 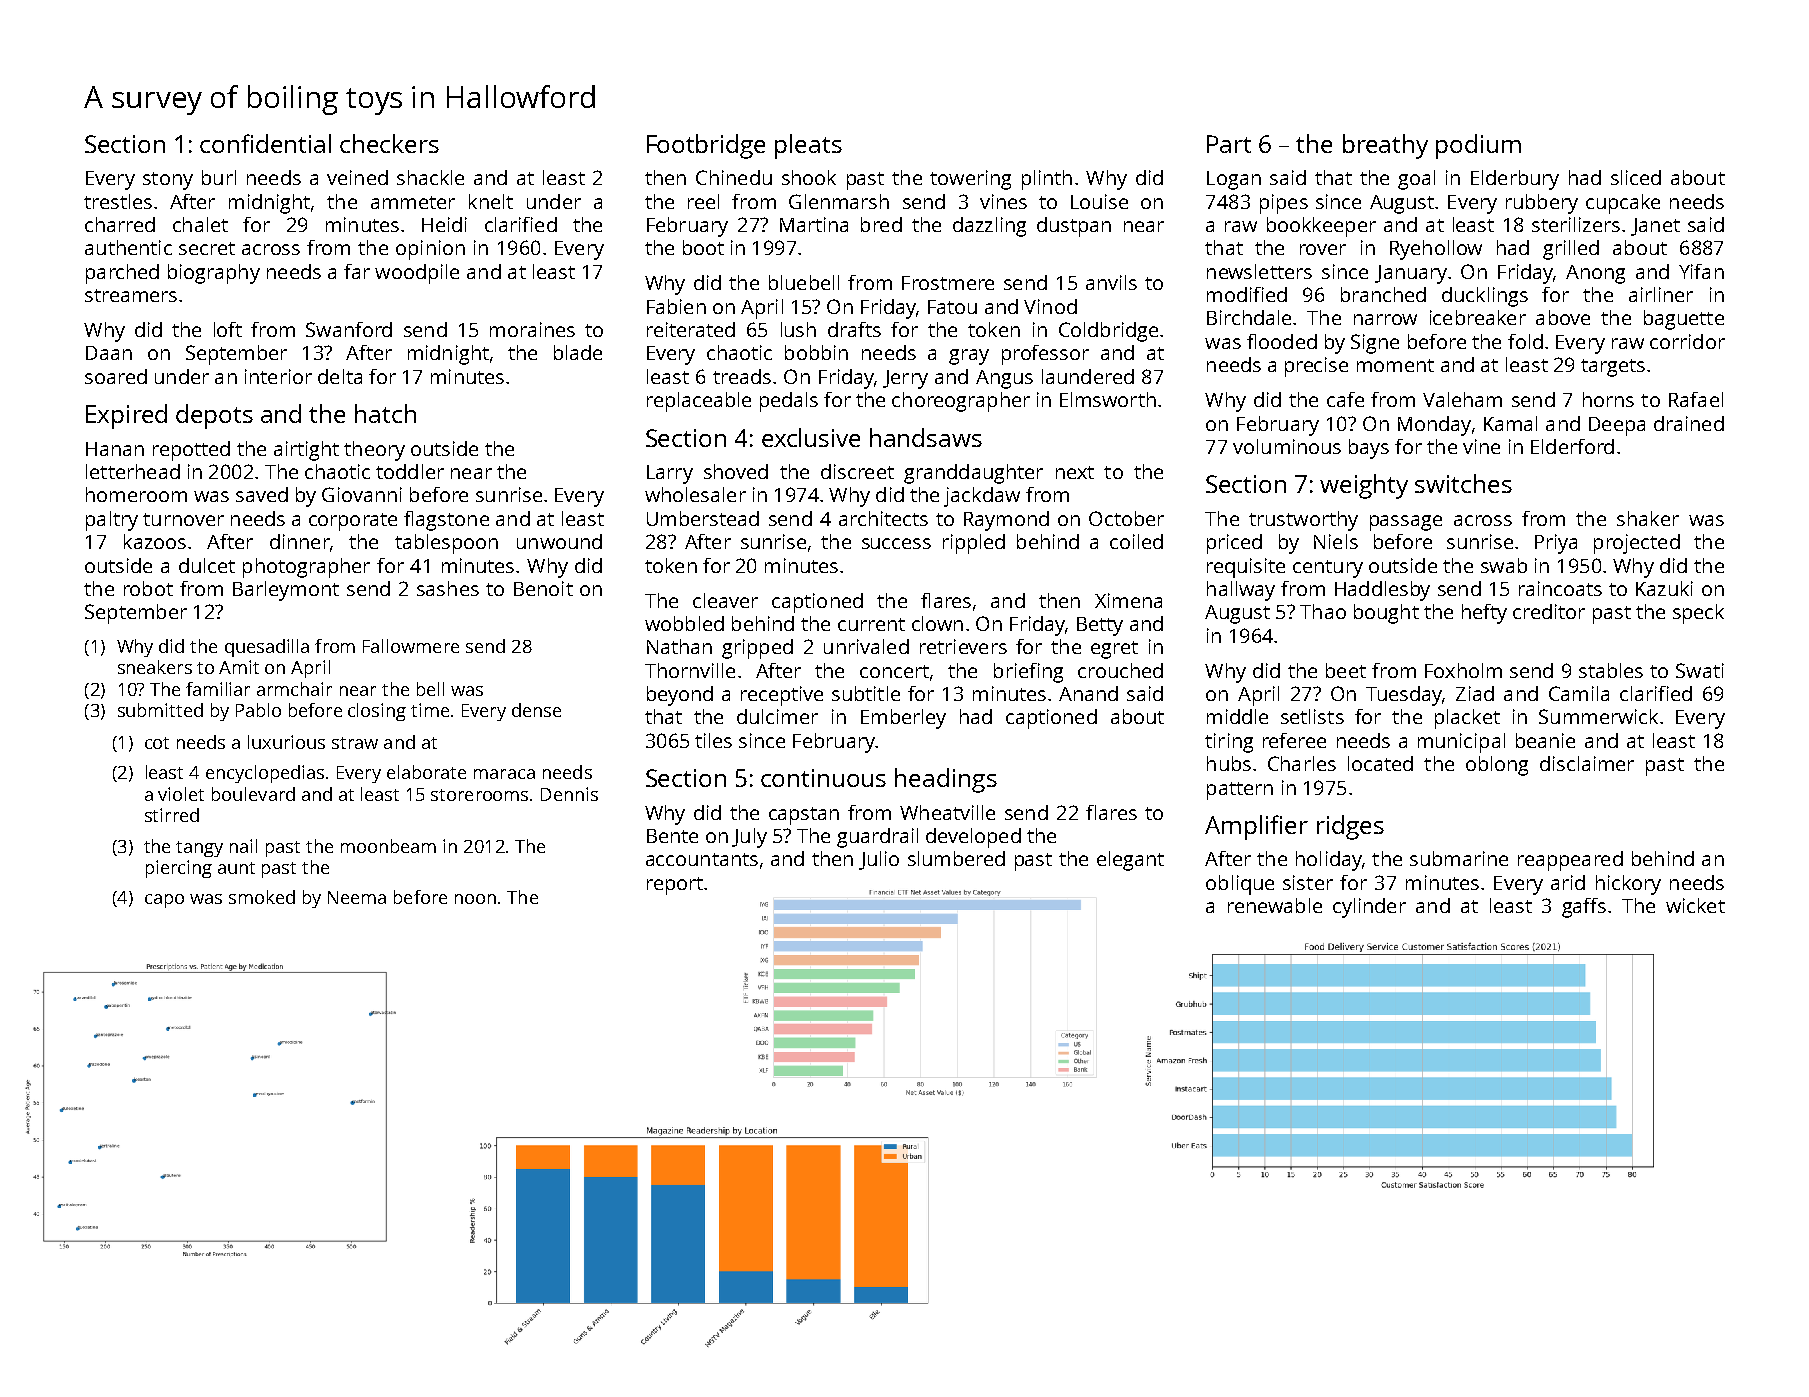 I want to click on Part, so click(x=1229, y=144).
